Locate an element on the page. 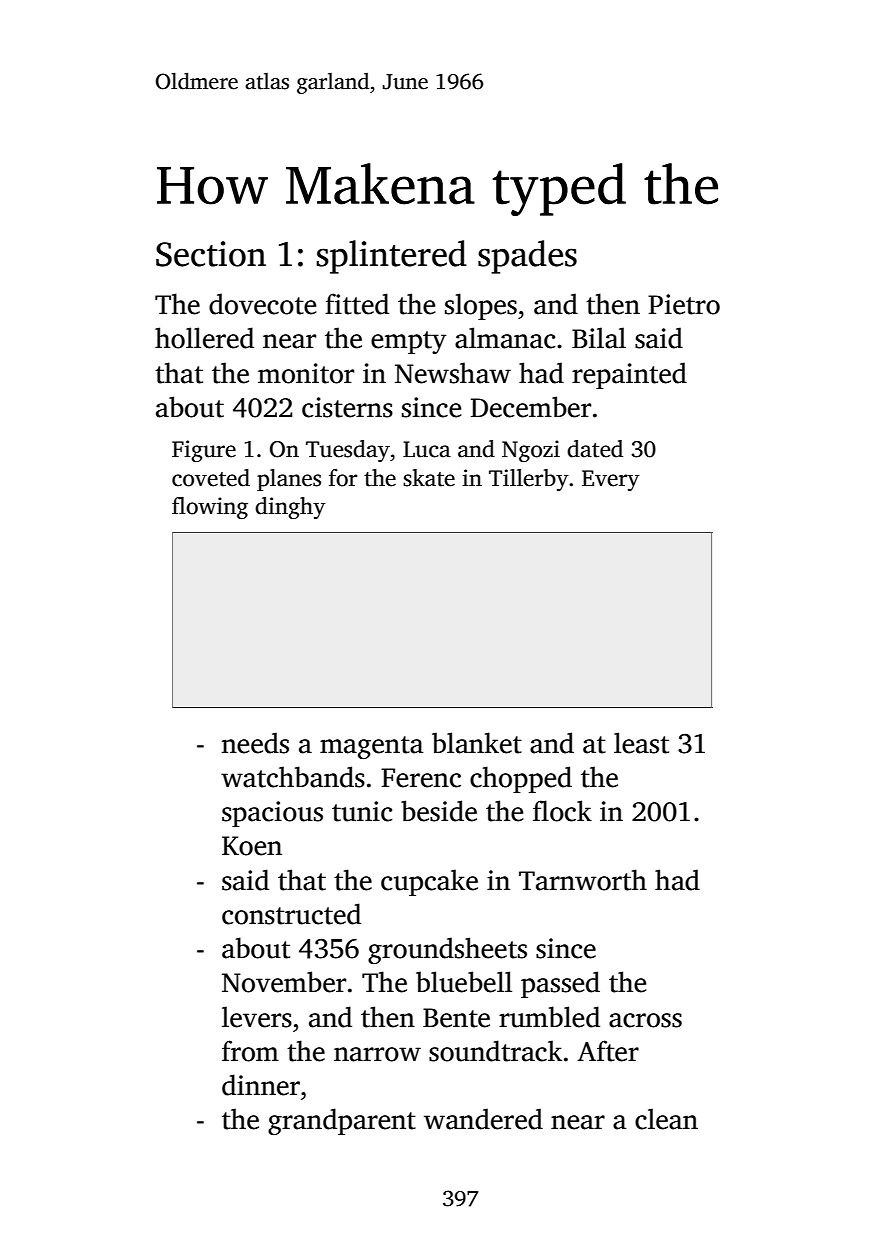  grandparent is located at coordinates (342, 1121).
